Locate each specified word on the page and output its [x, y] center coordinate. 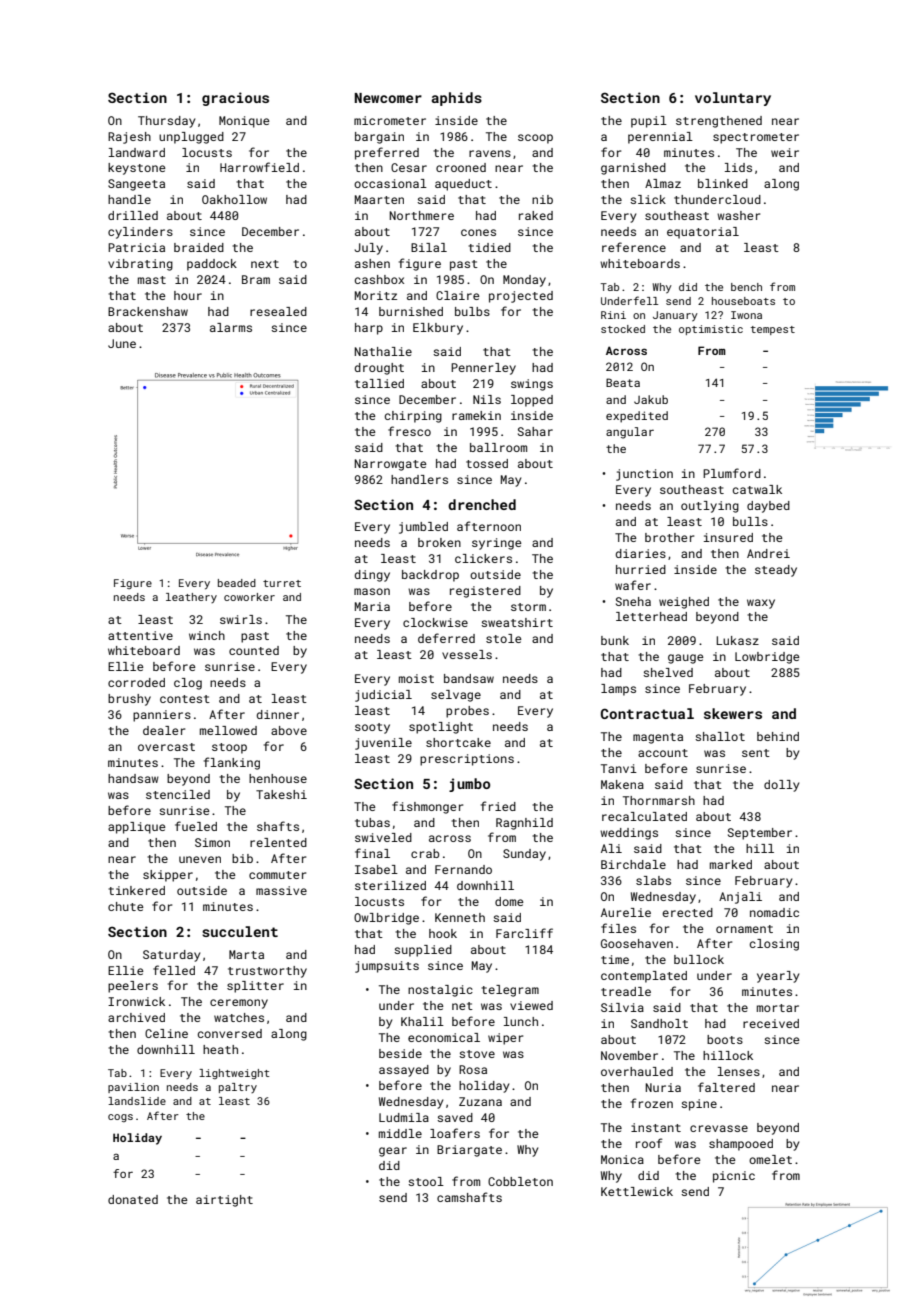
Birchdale [633, 864]
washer [738, 215]
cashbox [379, 279]
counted [254, 650]
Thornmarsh [659, 800]
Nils [487, 399]
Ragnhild [524, 824]
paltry [238, 1088]
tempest [773, 330]
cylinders [140, 233]
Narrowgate [390, 465]
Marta [246, 954]
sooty [372, 728]
